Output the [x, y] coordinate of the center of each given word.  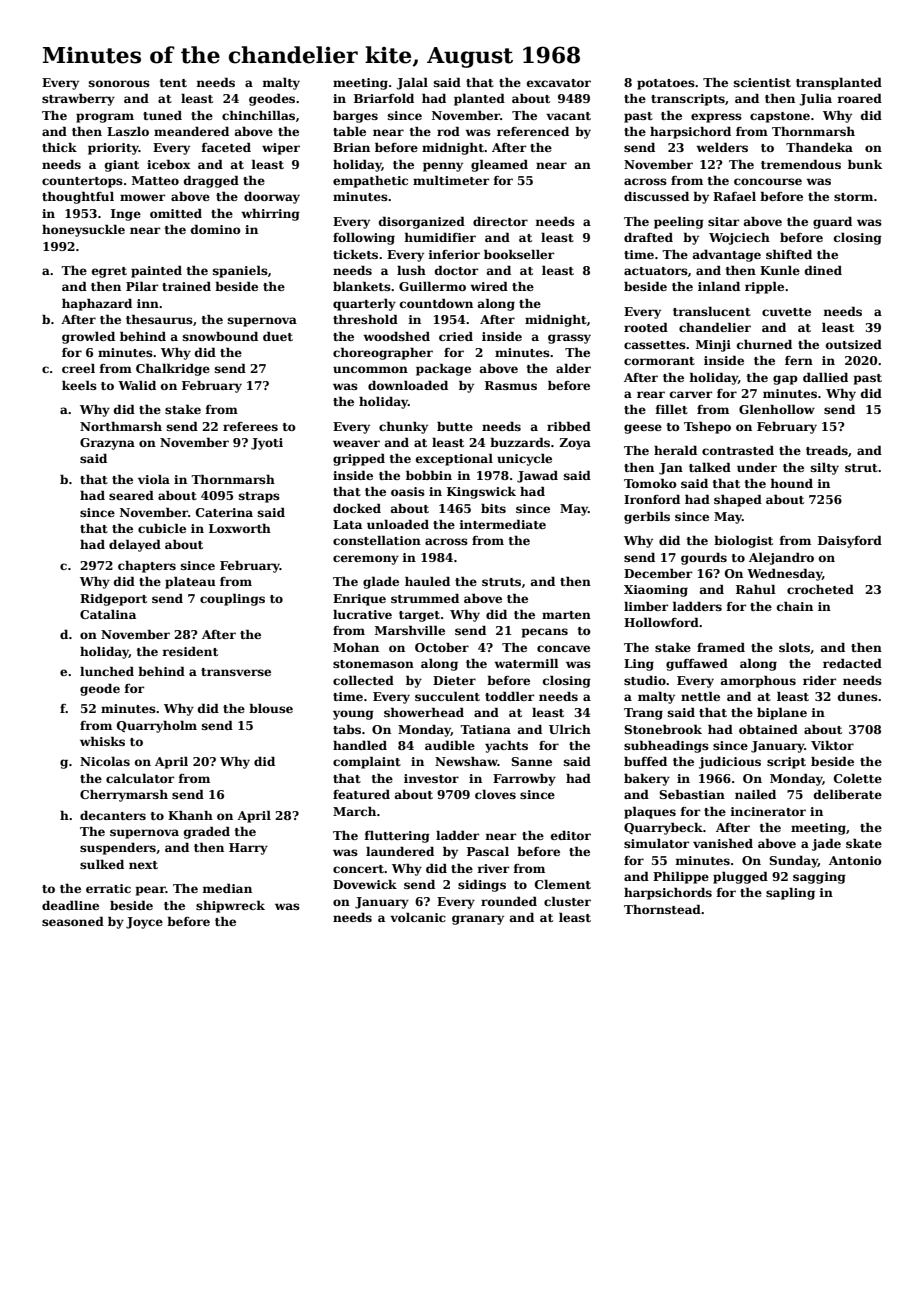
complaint [367, 762]
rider [819, 680]
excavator [559, 83]
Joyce [144, 923]
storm [853, 197]
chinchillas [258, 115]
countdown [436, 303]
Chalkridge [173, 369]
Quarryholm [157, 727]
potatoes [666, 84]
